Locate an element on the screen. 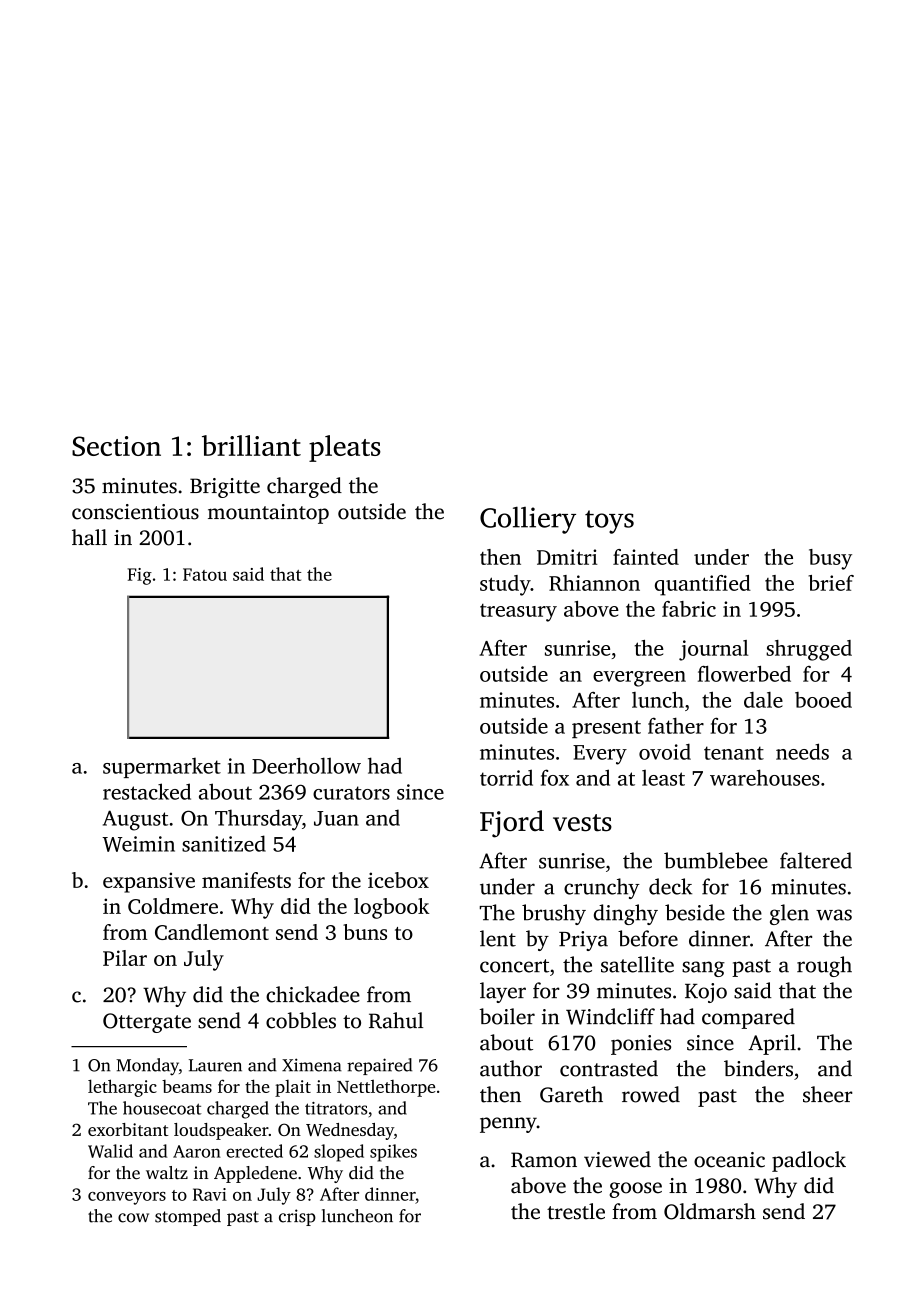  Appledene is located at coordinates (255, 1174).
